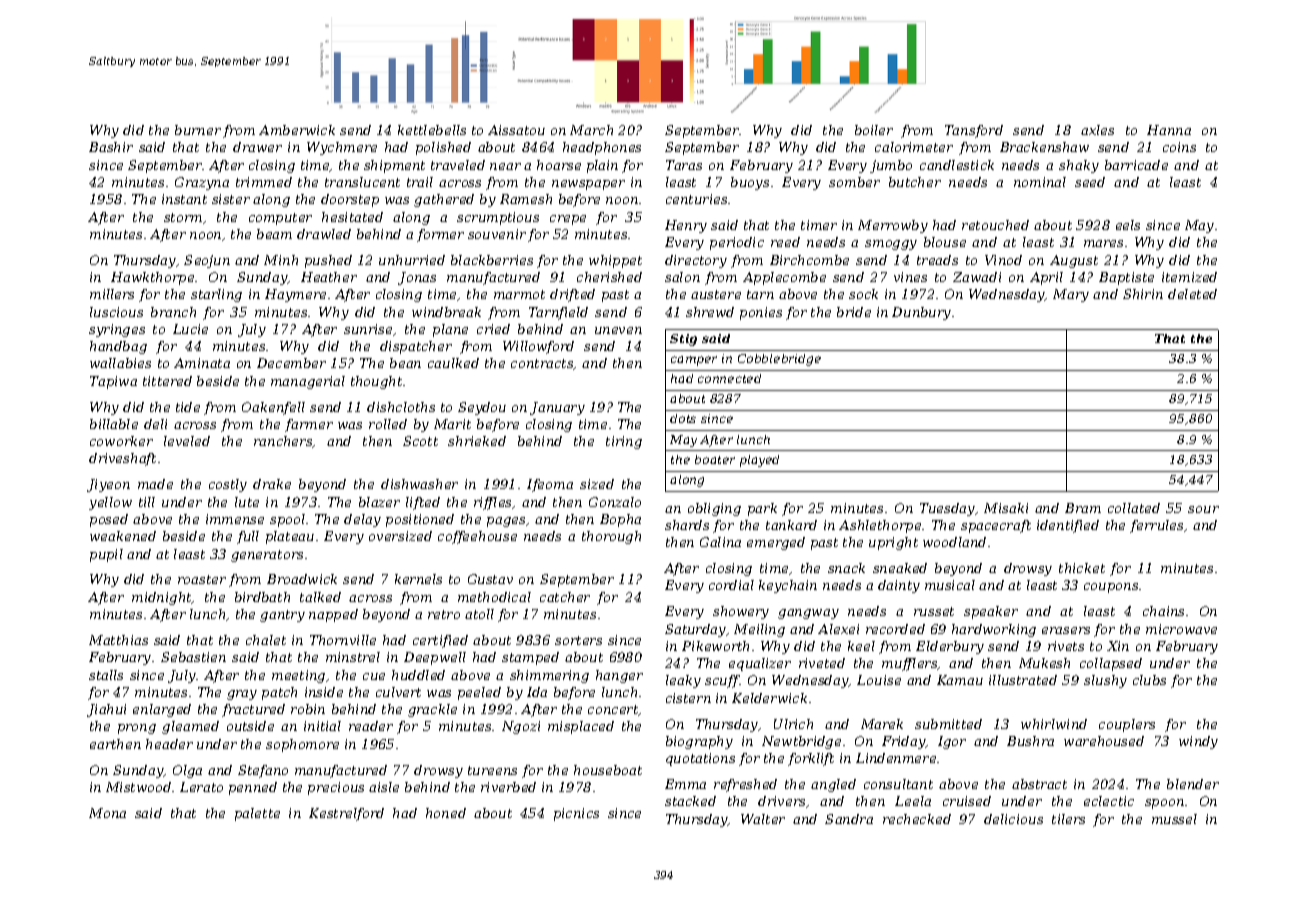 This page has height=924, width=1308. I want to click on Walter, so click(763, 819).
